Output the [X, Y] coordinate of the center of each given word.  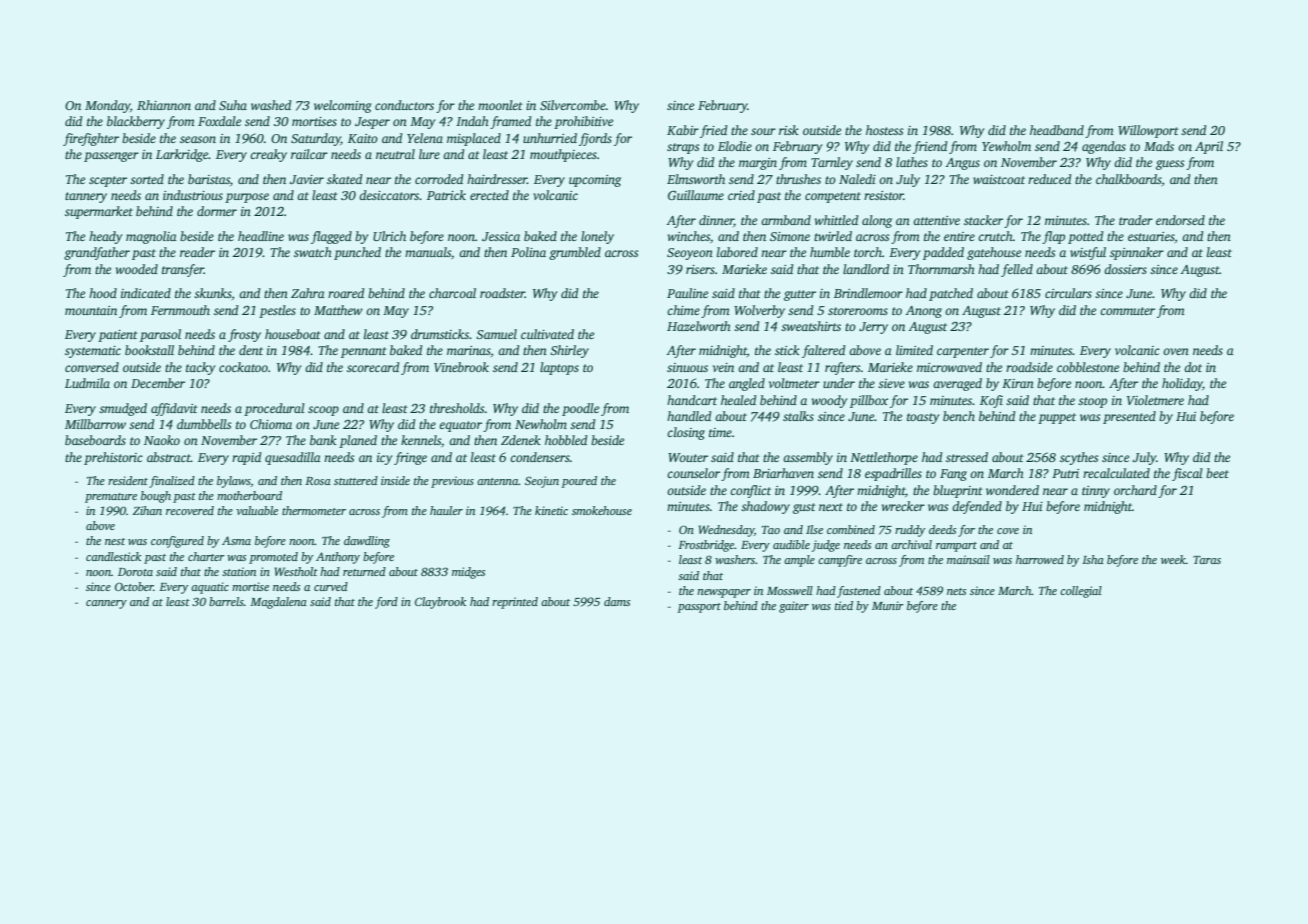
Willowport [1148, 131]
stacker [983, 220]
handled [689, 416]
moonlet [500, 105]
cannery [106, 604]
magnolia [151, 237]
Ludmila [87, 383]
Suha [233, 105]
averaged [957, 384]
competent [833, 197]
